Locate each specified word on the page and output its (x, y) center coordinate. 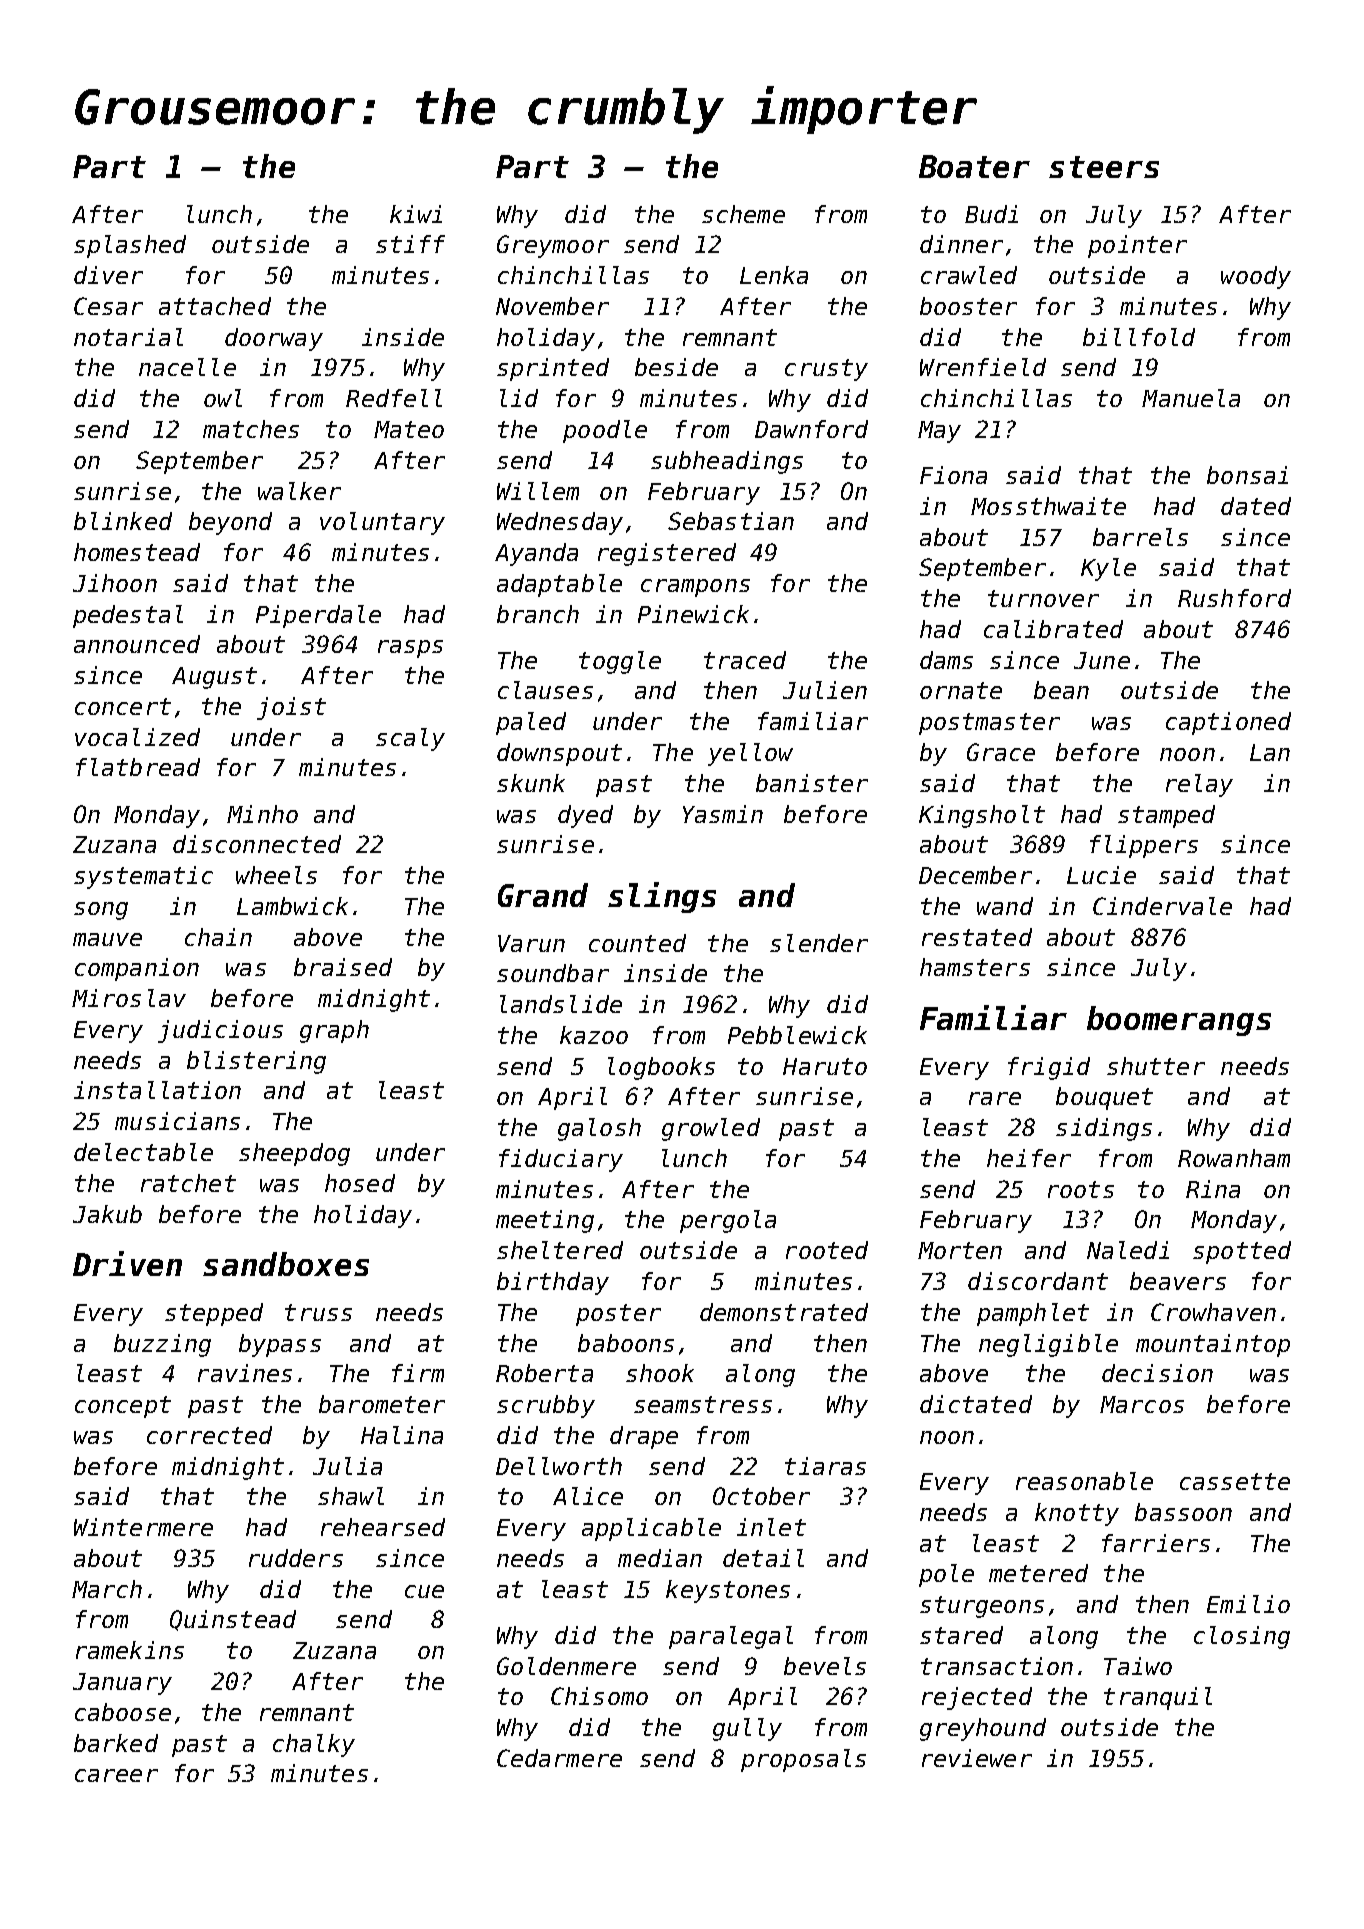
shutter (1156, 1066)
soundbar (553, 973)
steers (1104, 167)
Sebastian (731, 521)
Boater (974, 166)
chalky (314, 1745)
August (214, 678)
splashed (130, 246)
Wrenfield (983, 367)
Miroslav (129, 998)
